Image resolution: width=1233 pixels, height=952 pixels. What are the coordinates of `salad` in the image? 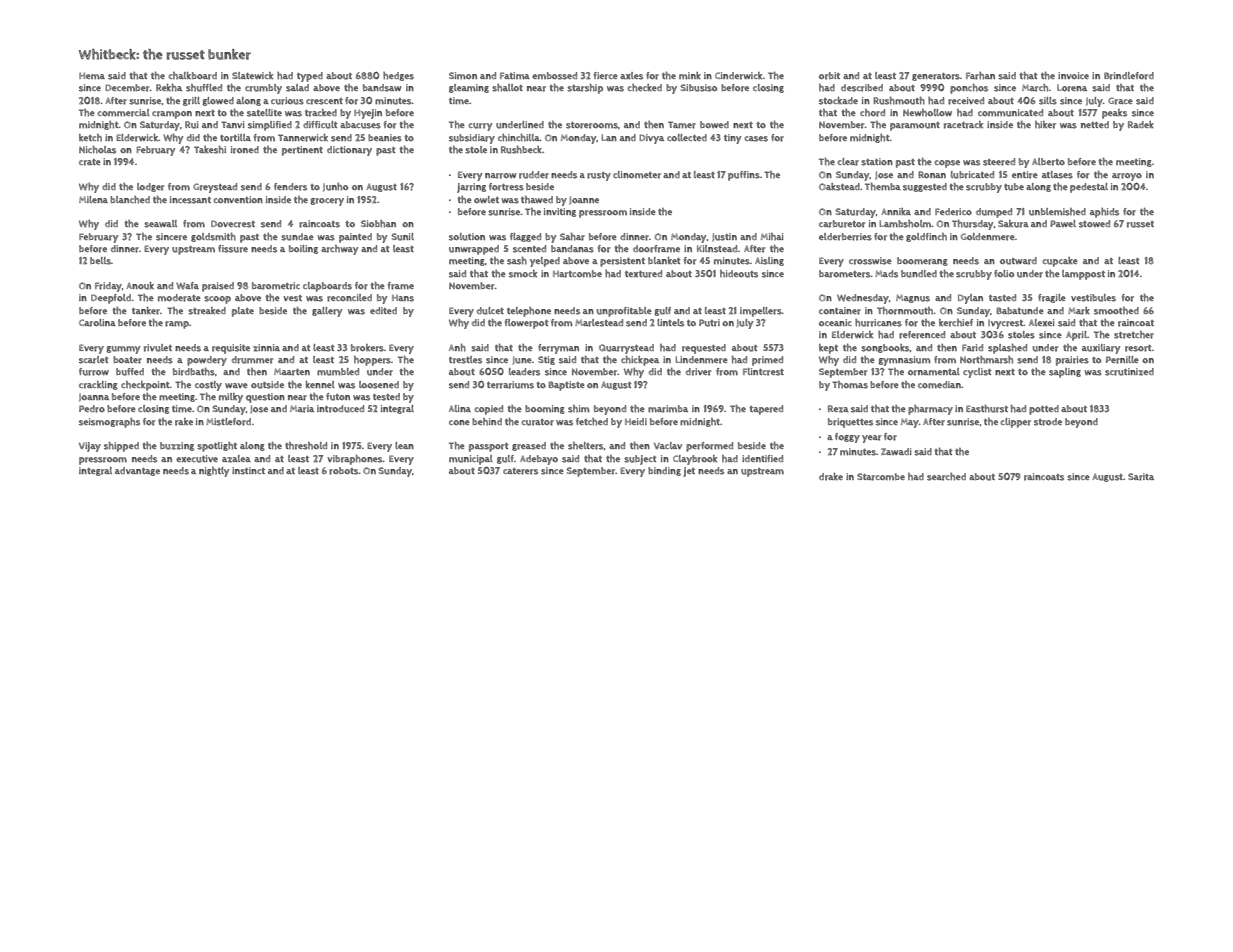 It's located at (297, 88).
